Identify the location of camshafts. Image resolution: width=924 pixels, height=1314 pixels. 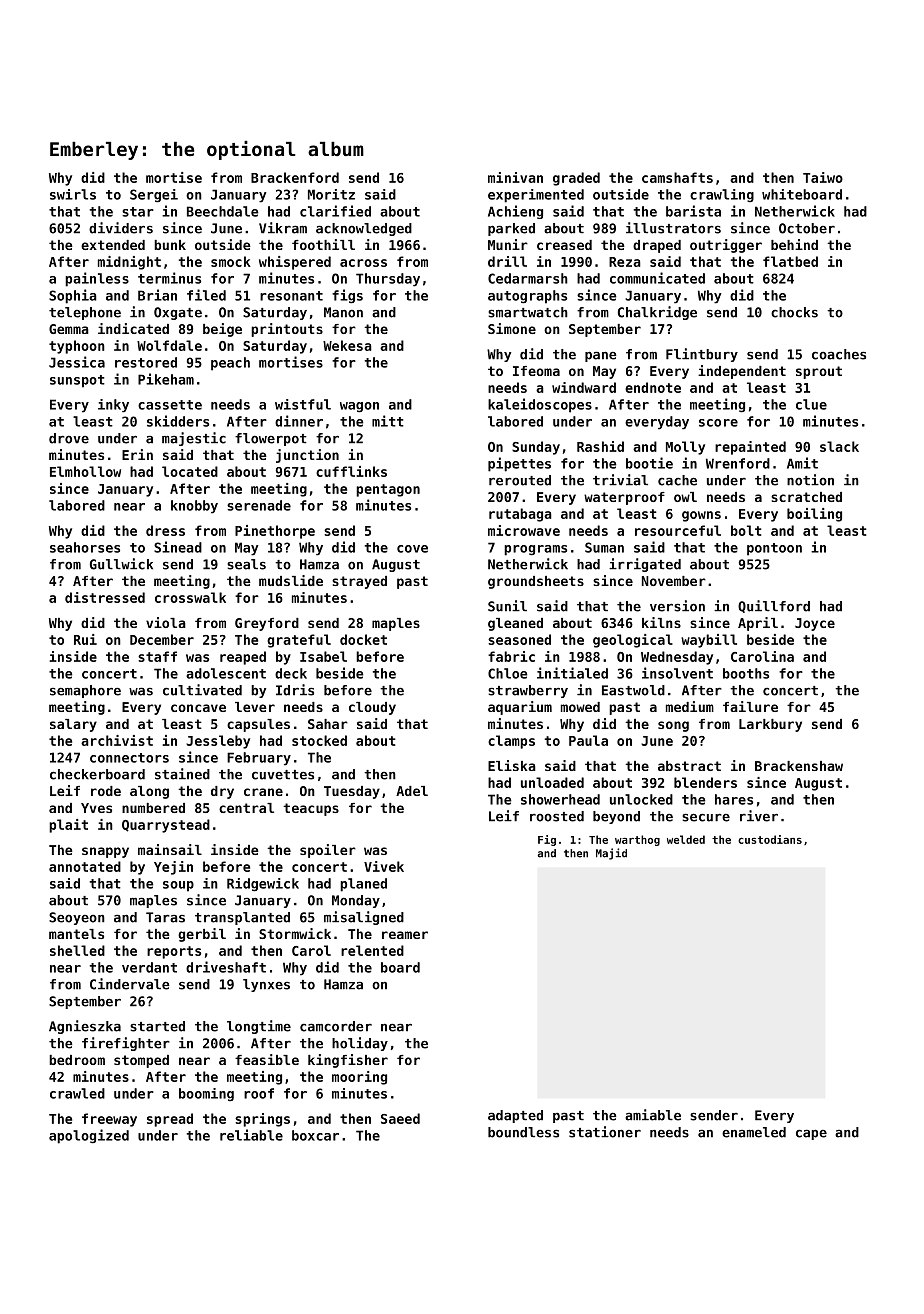
(677, 177).
